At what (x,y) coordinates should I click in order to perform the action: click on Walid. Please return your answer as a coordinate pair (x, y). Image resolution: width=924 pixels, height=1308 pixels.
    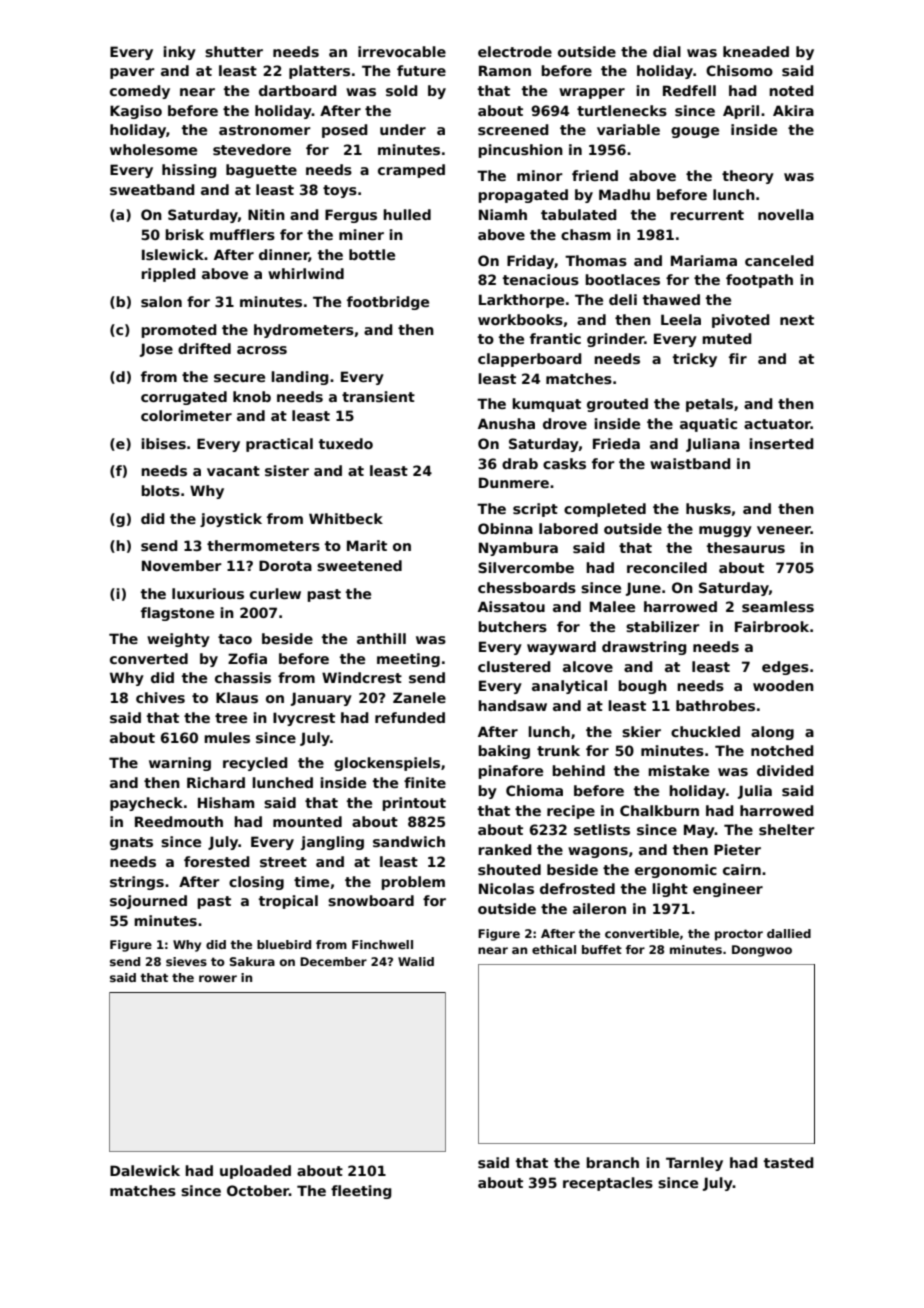
    Looking at the image, I should click on (416, 961).
